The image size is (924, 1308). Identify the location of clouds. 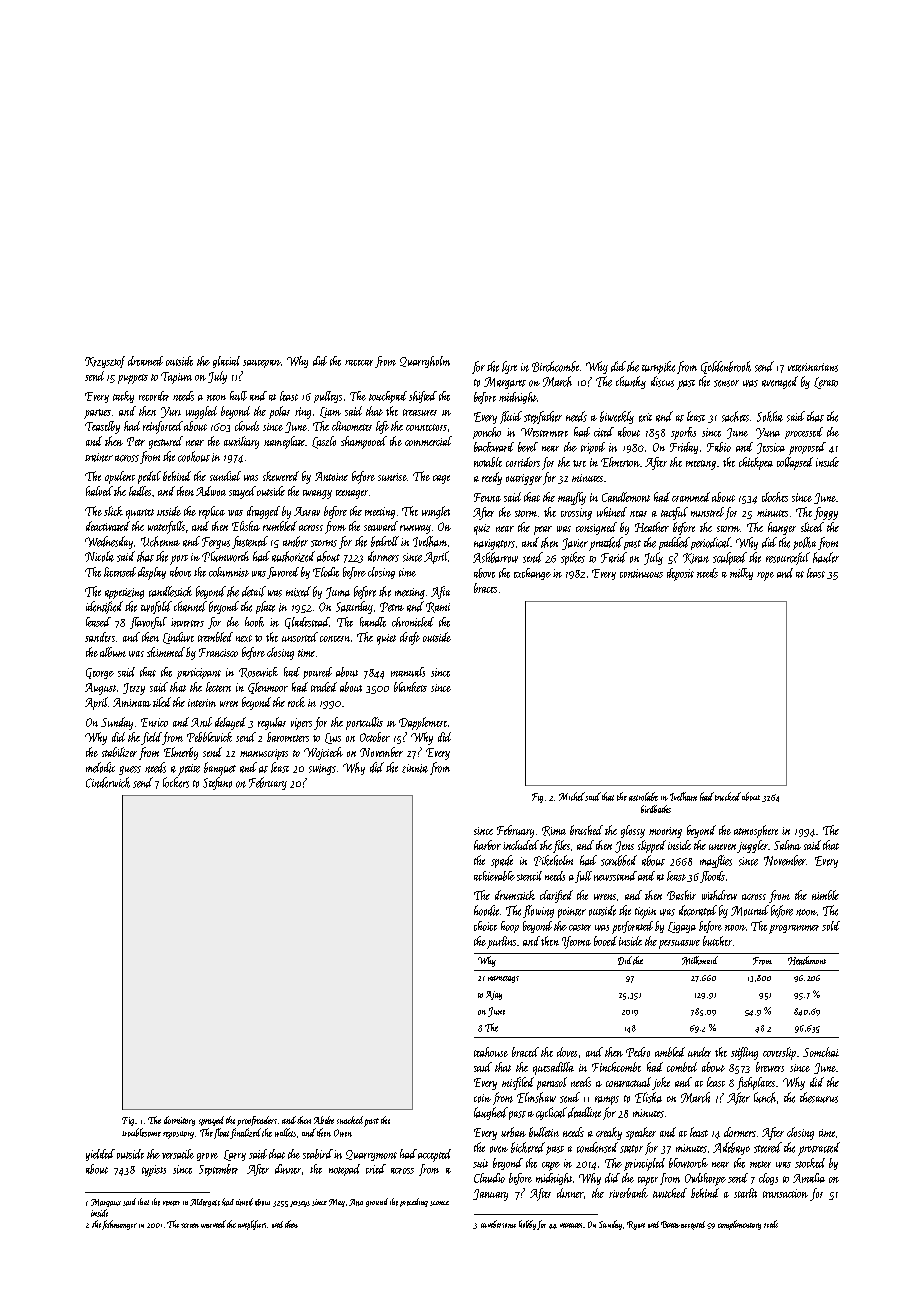
(247, 426).
